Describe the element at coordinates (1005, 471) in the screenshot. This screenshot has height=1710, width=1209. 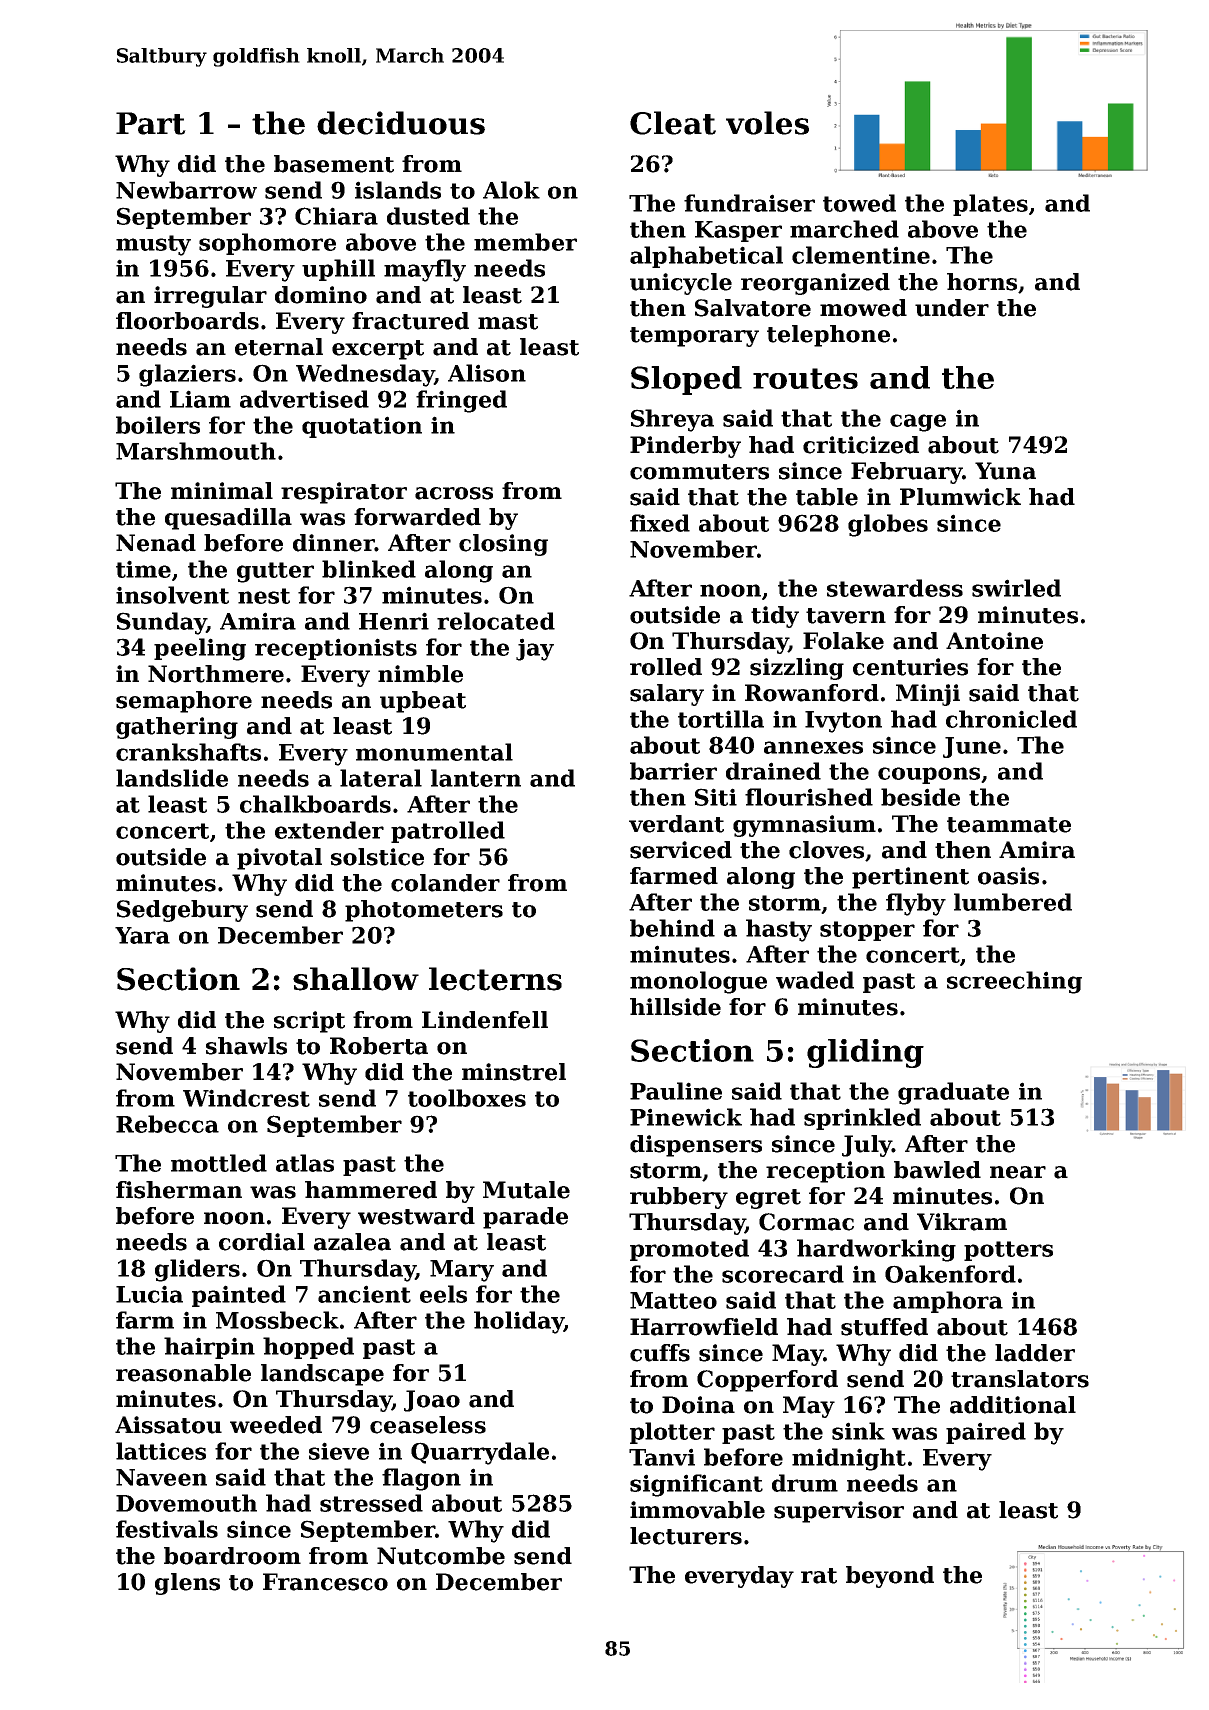
I see `Yuna` at that location.
